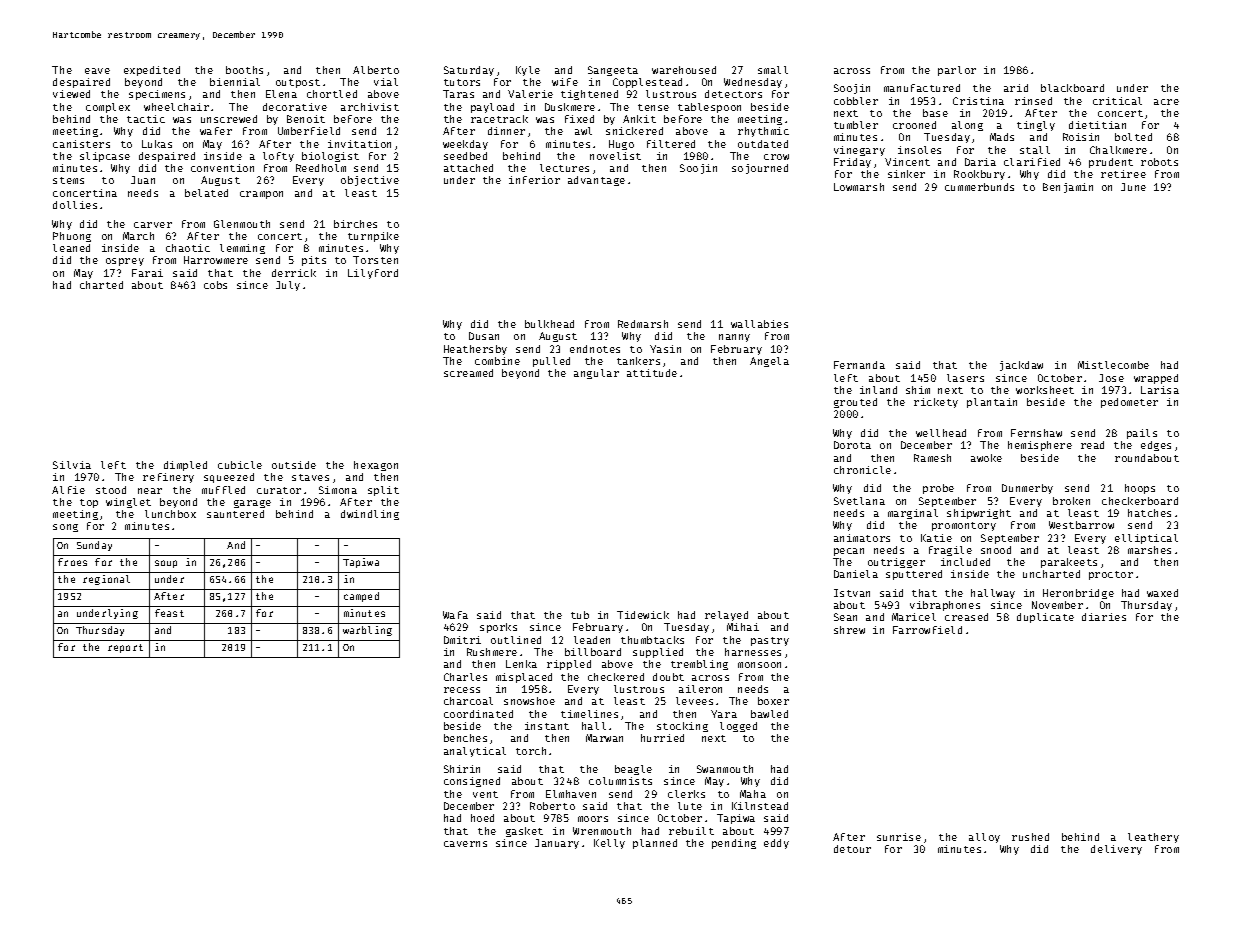 The image size is (1233, 952). What do you see at coordinates (462, 769) in the screenshot?
I see `Shirin` at bounding box center [462, 769].
